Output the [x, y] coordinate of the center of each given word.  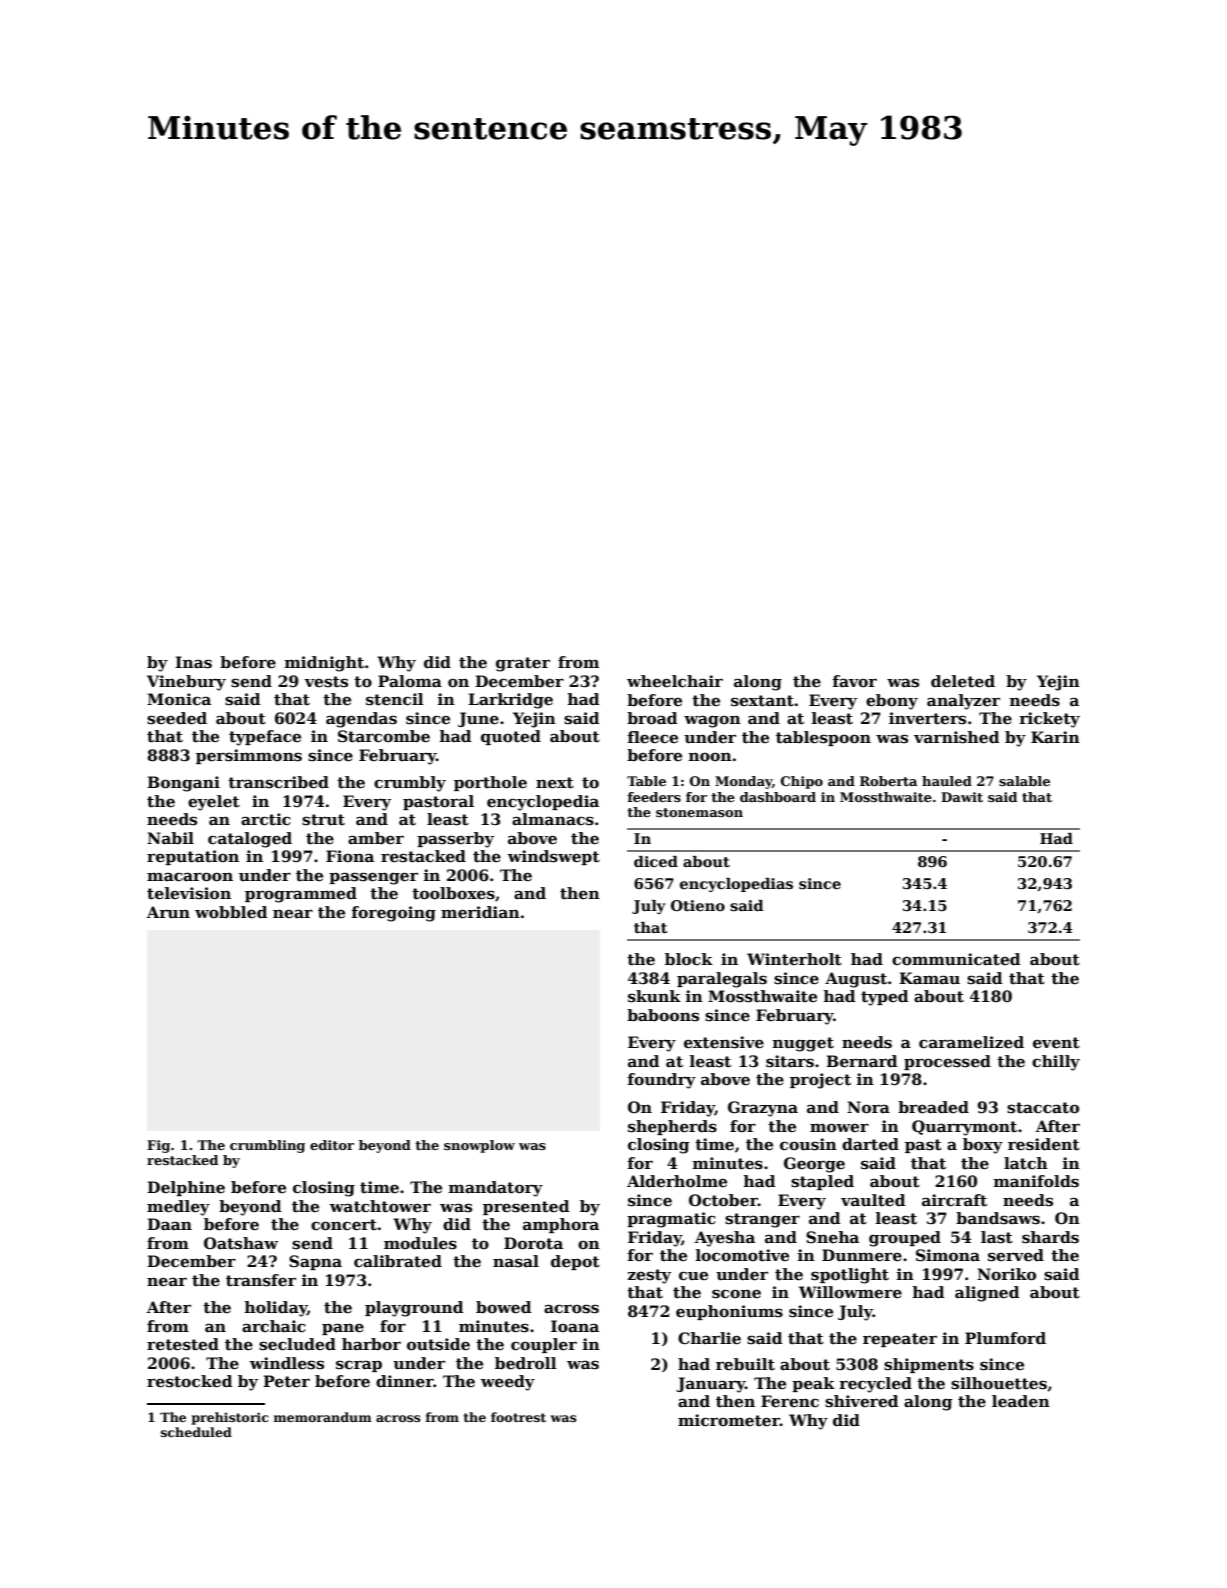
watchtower [380, 1206]
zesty [649, 1276]
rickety [1049, 720]
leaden [1021, 1401]
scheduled [196, 1432]
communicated [956, 959]
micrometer [729, 1420]
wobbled [231, 912]
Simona [948, 1255]
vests [326, 682]
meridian [480, 912]
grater [523, 664]
